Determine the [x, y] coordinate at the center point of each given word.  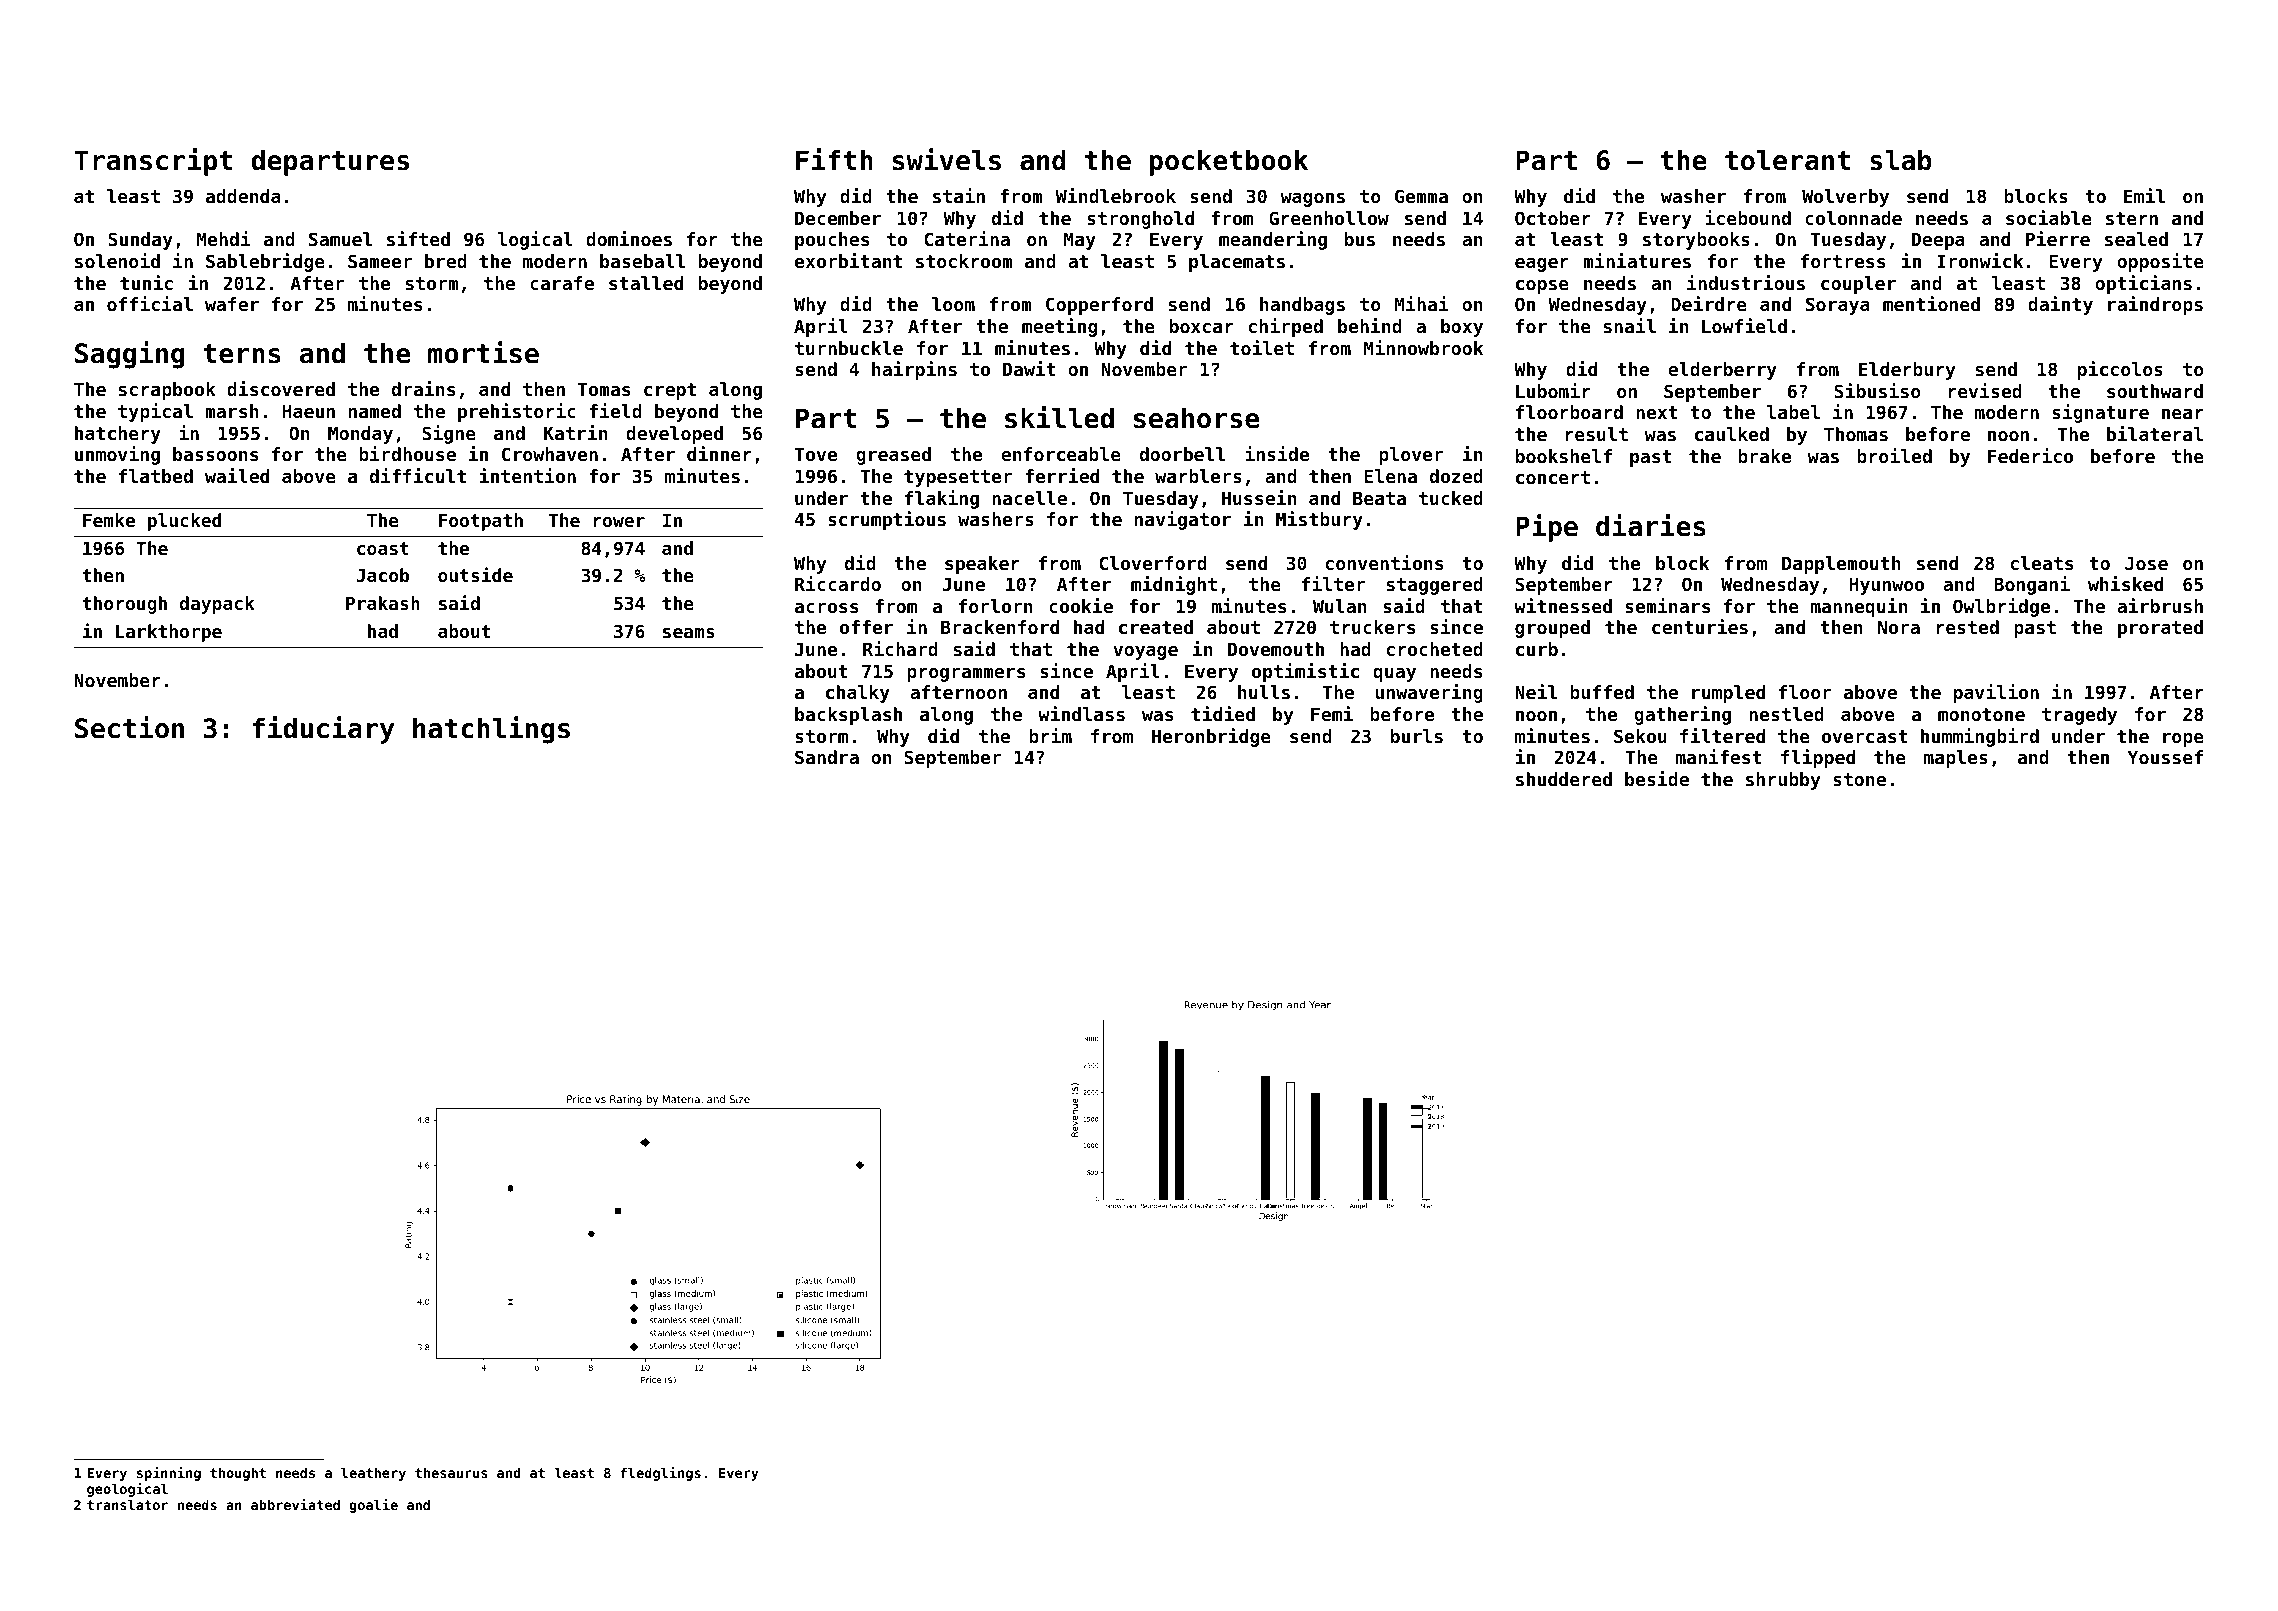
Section [129, 727]
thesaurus [451, 1472]
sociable [2049, 217]
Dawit [1029, 368]
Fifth [834, 159]
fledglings [660, 1474]
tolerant [1787, 160]
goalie [373, 1506]
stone [1859, 779]
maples [1956, 759]
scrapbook [167, 391]
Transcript [153, 162]
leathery [373, 1474]
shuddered [1564, 779]
